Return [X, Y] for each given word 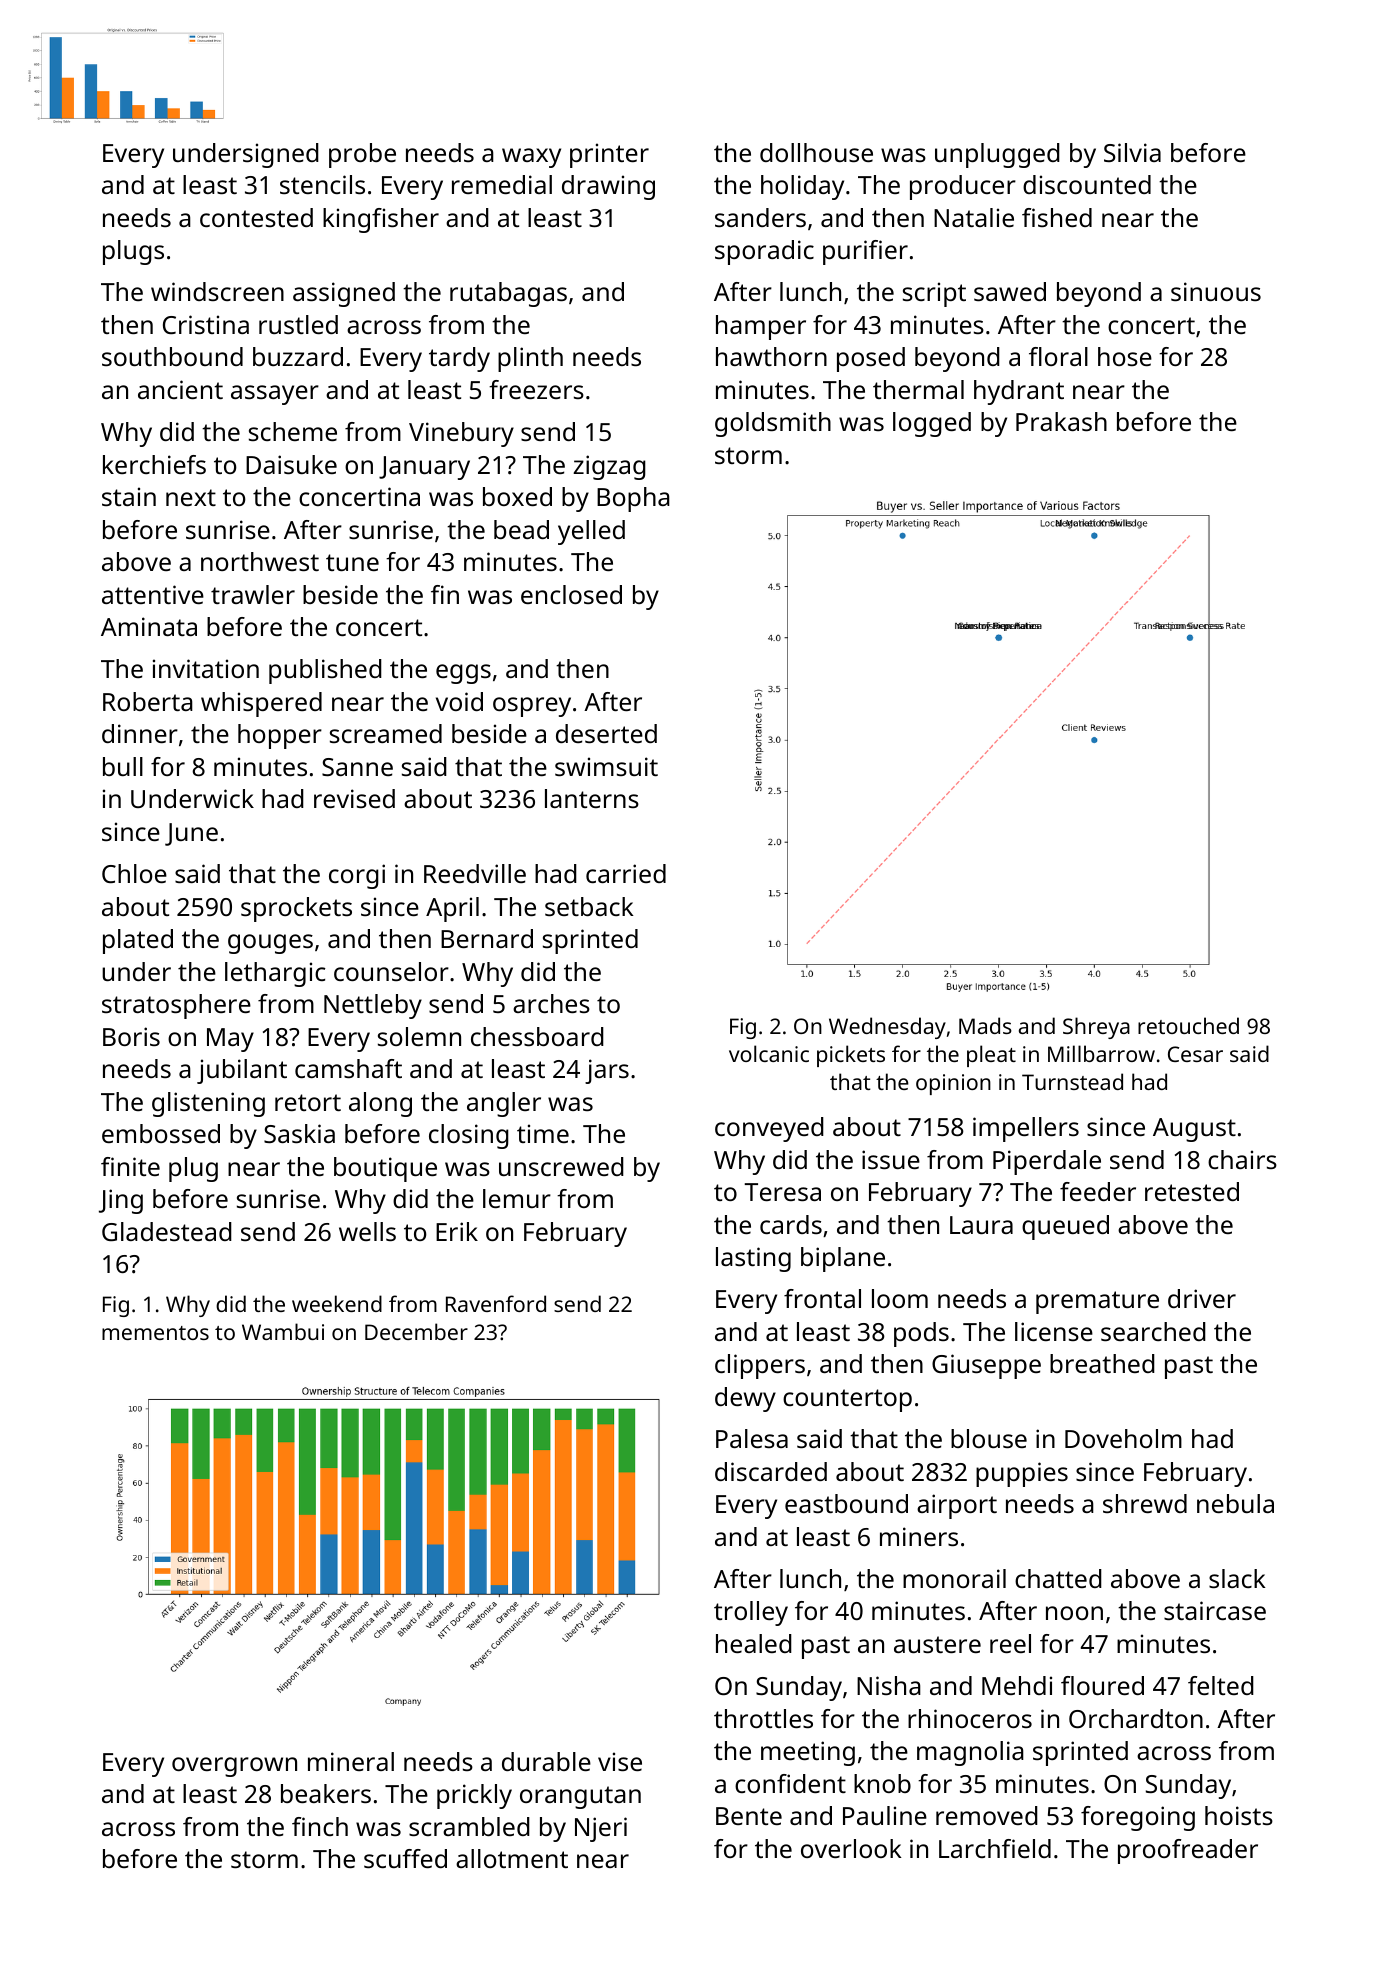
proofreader [1188, 1851]
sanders [760, 217]
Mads [985, 1025]
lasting [753, 1259]
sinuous [1216, 291]
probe [362, 155]
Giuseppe [986, 1366]
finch [320, 1826]
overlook [851, 1848]
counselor [391, 971]
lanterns [592, 798]
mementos [155, 1333]
